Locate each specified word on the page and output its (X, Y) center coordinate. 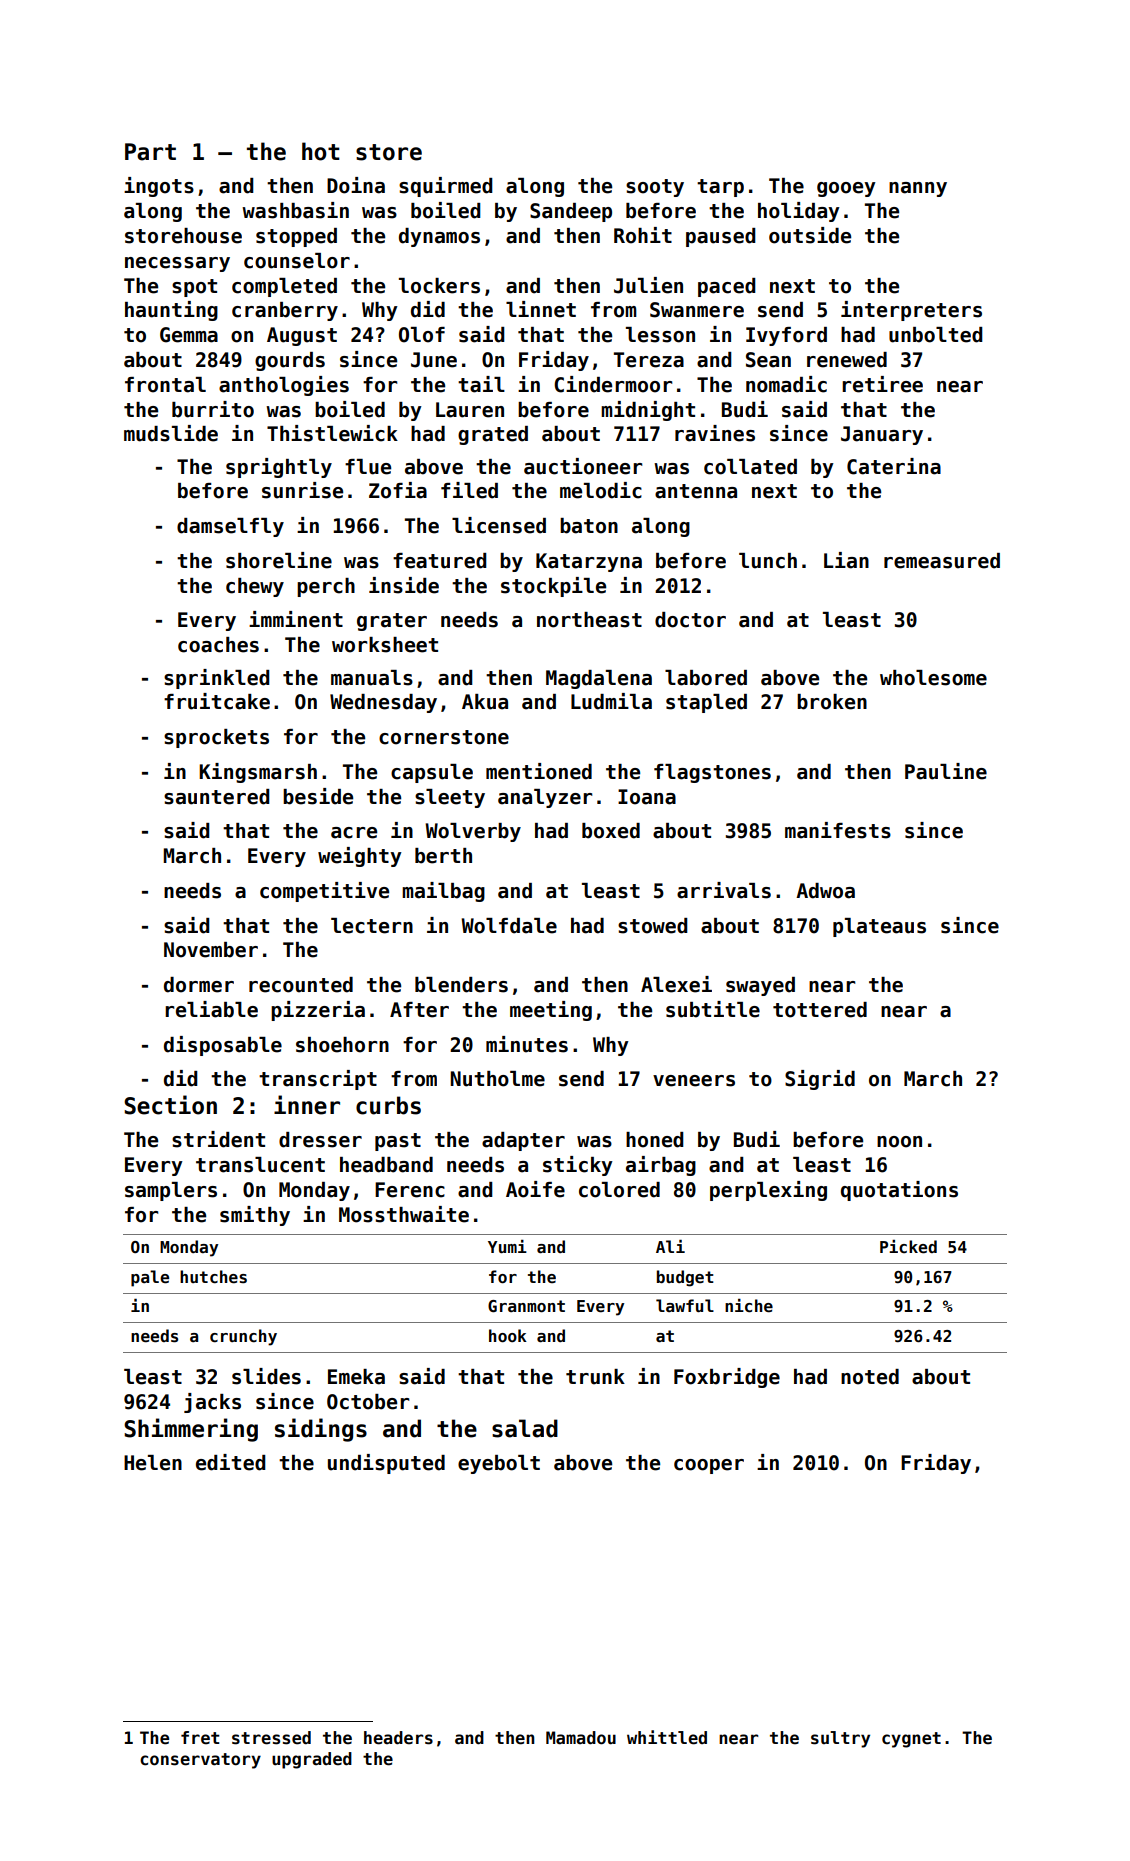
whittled (667, 1737)
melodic (601, 490)
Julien (648, 285)
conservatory (200, 1761)
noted (870, 1377)
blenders (461, 985)
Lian (846, 560)
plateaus (879, 927)
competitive (324, 892)
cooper (709, 1466)
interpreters (911, 311)
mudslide (171, 433)
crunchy (243, 1337)
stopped (296, 237)
